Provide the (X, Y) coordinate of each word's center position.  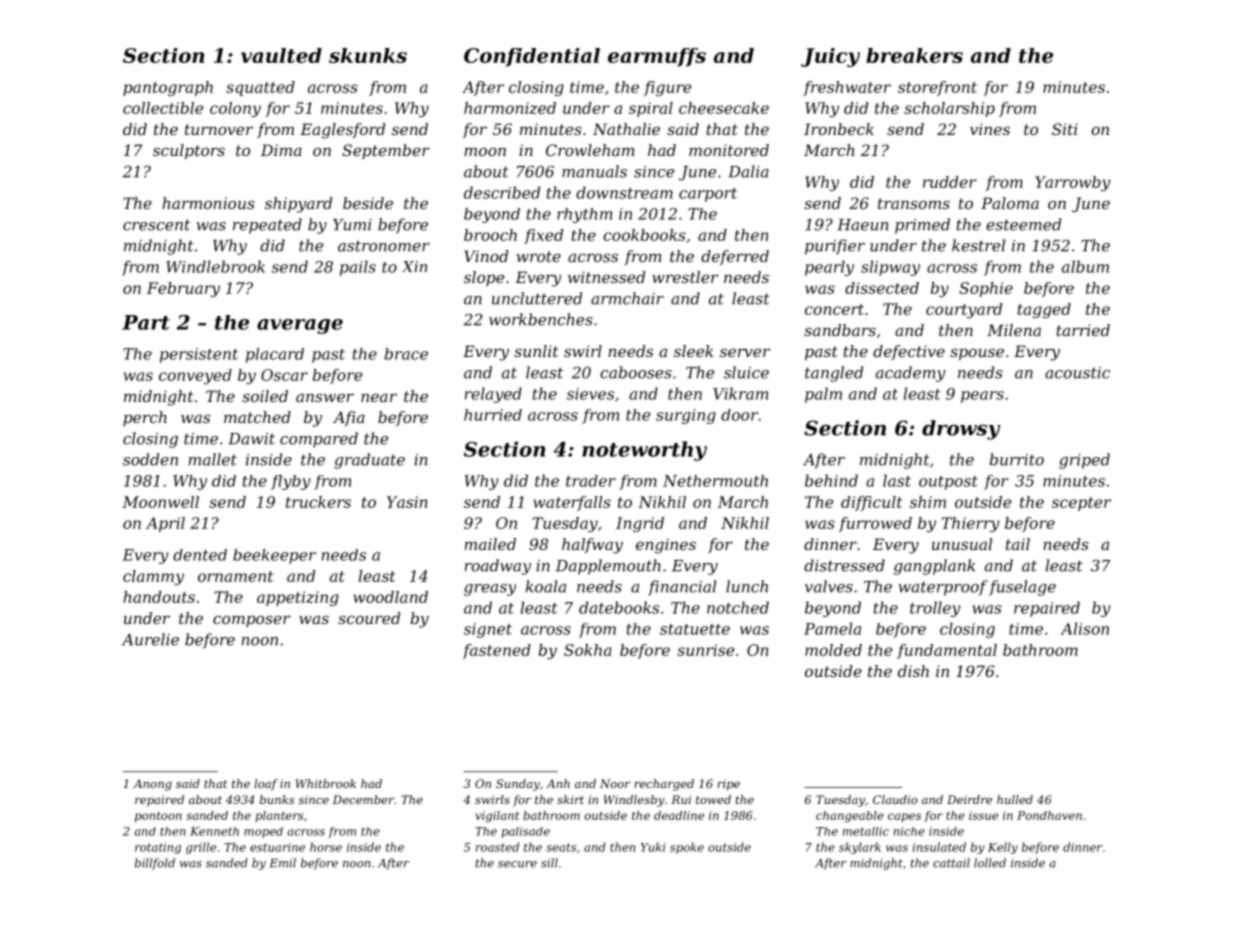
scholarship (949, 109)
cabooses (636, 372)
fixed (543, 236)
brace (406, 354)
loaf (266, 785)
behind (831, 480)
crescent (156, 225)
